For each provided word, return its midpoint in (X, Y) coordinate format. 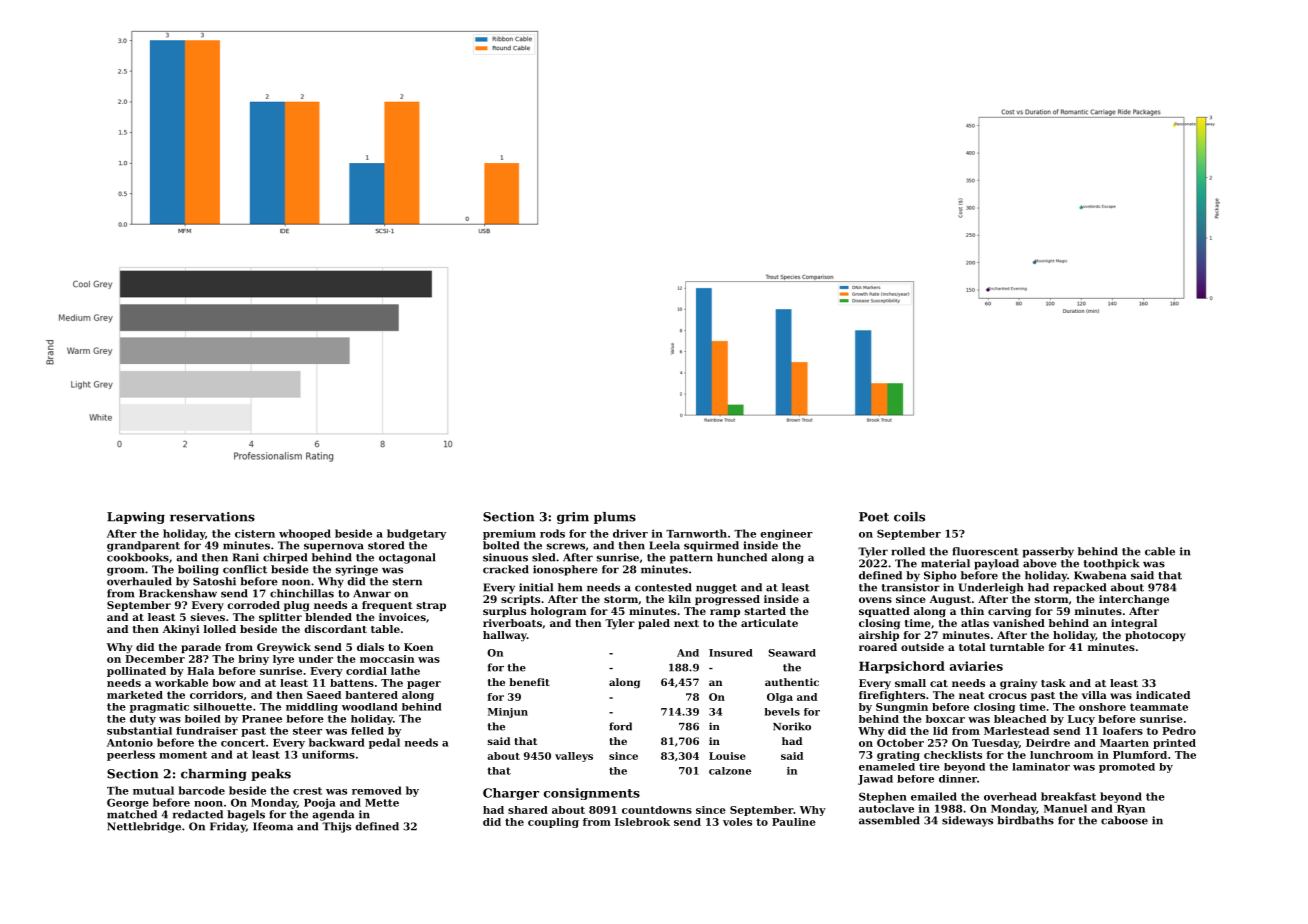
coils (909, 517)
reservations (212, 517)
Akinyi (181, 630)
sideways (967, 821)
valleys (574, 757)
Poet (874, 517)
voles (737, 822)
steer (307, 731)
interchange (1134, 600)
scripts (520, 600)
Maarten (1124, 743)
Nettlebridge (144, 827)
